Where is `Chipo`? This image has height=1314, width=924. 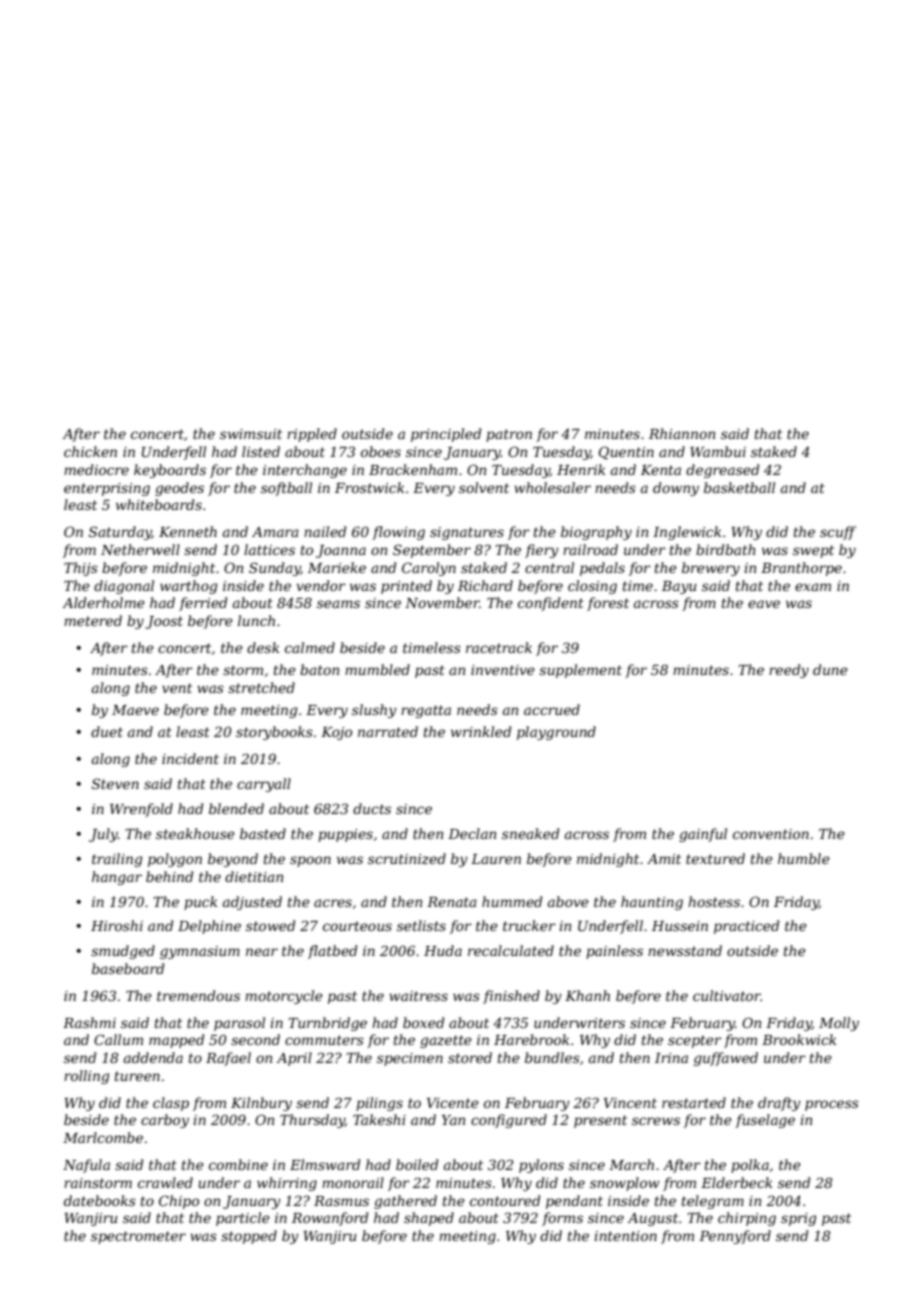
Chipo is located at coordinates (179, 1202).
